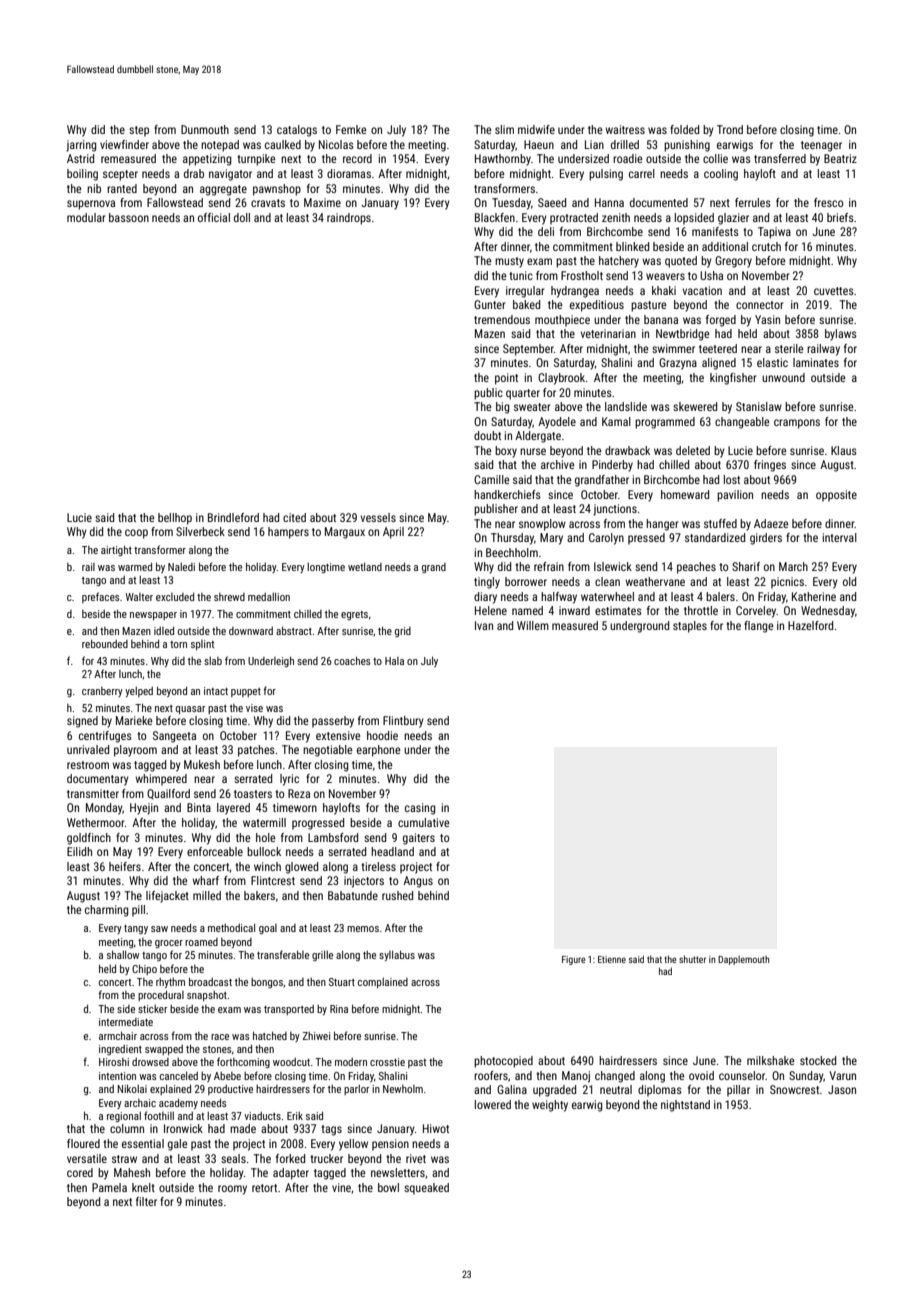 The image size is (924, 1308). I want to click on protracted, so click(574, 219).
